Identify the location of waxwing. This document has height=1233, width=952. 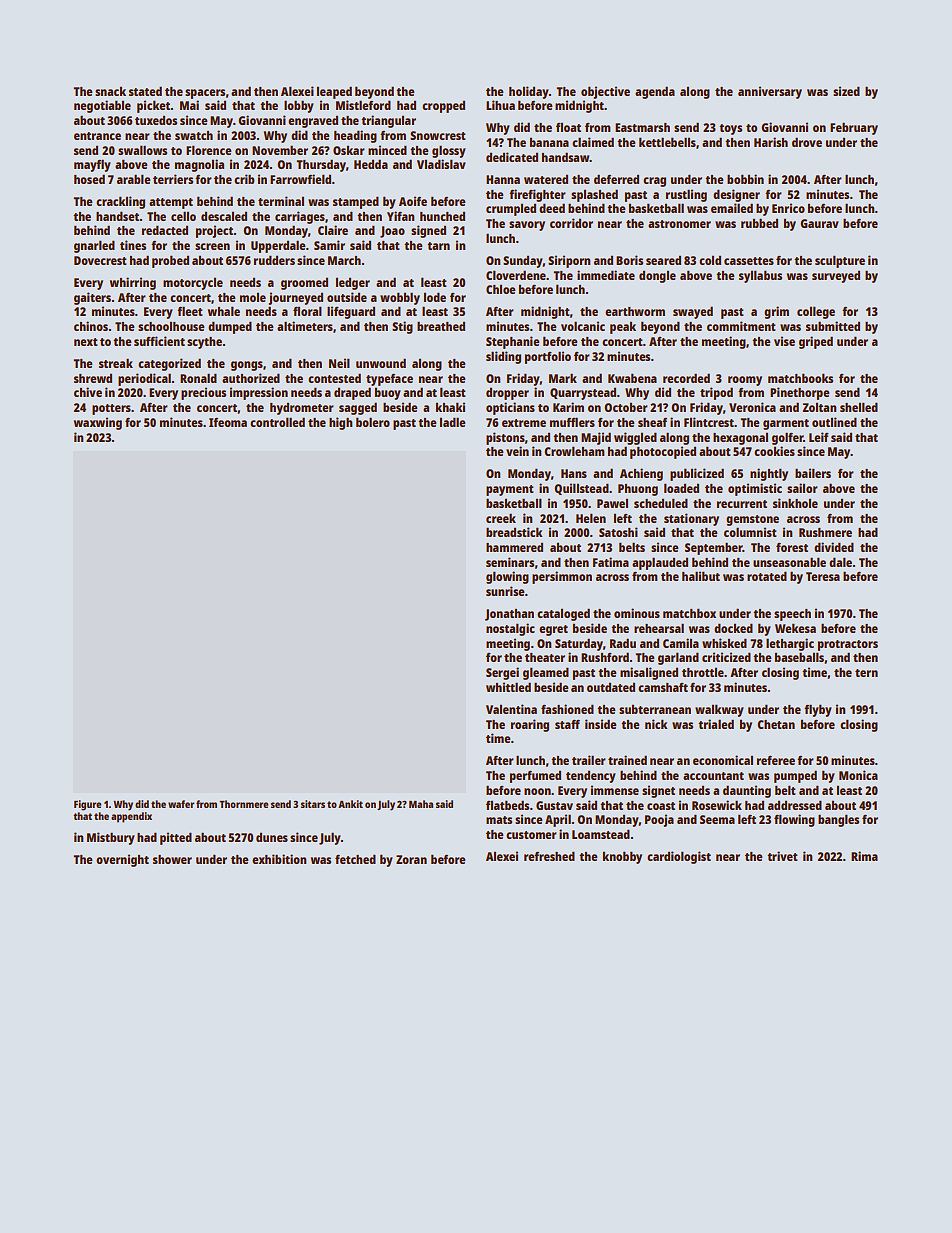
(98, 423).
